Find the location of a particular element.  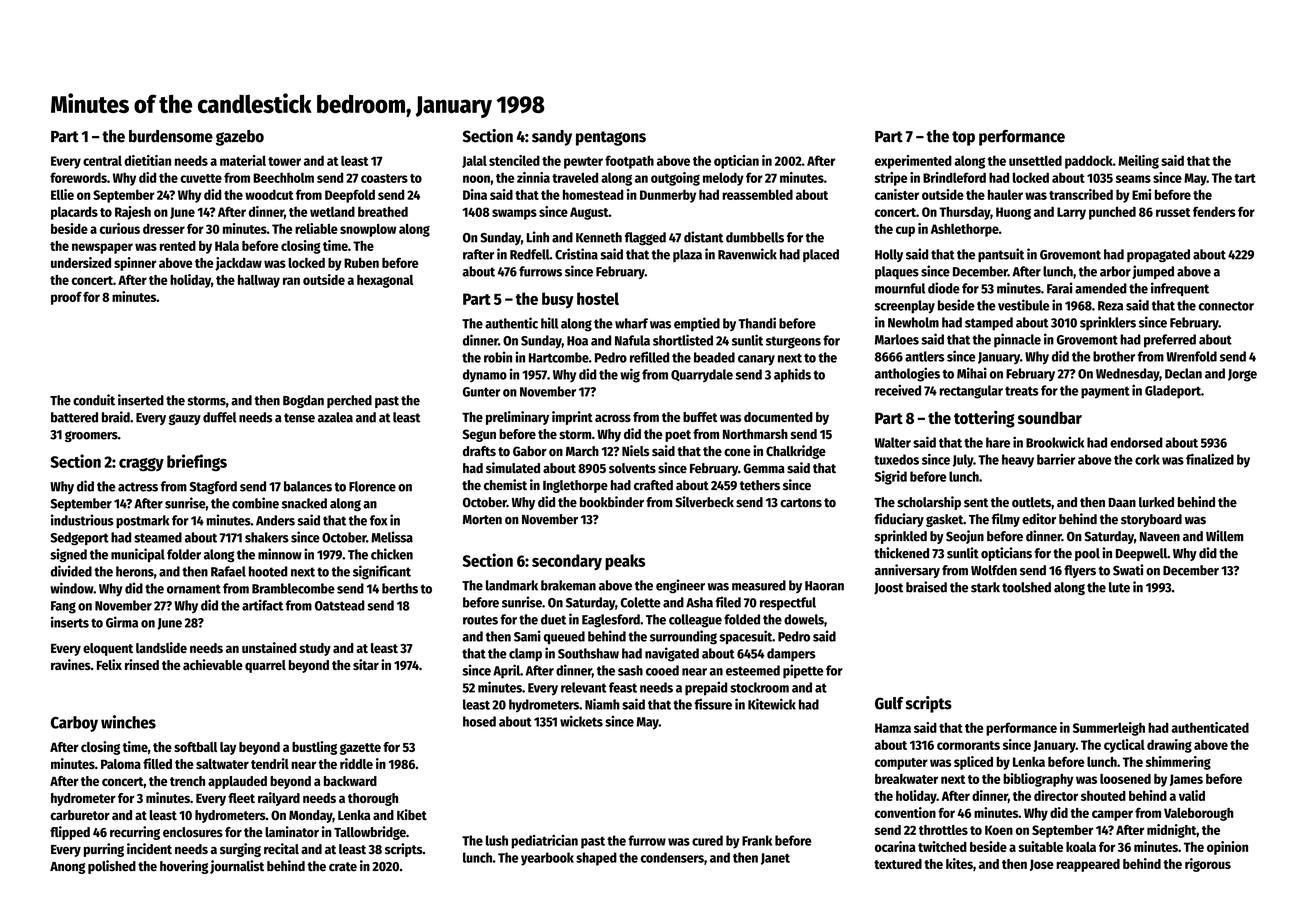

Bramblecombe is located at coordinates (293, 588).
